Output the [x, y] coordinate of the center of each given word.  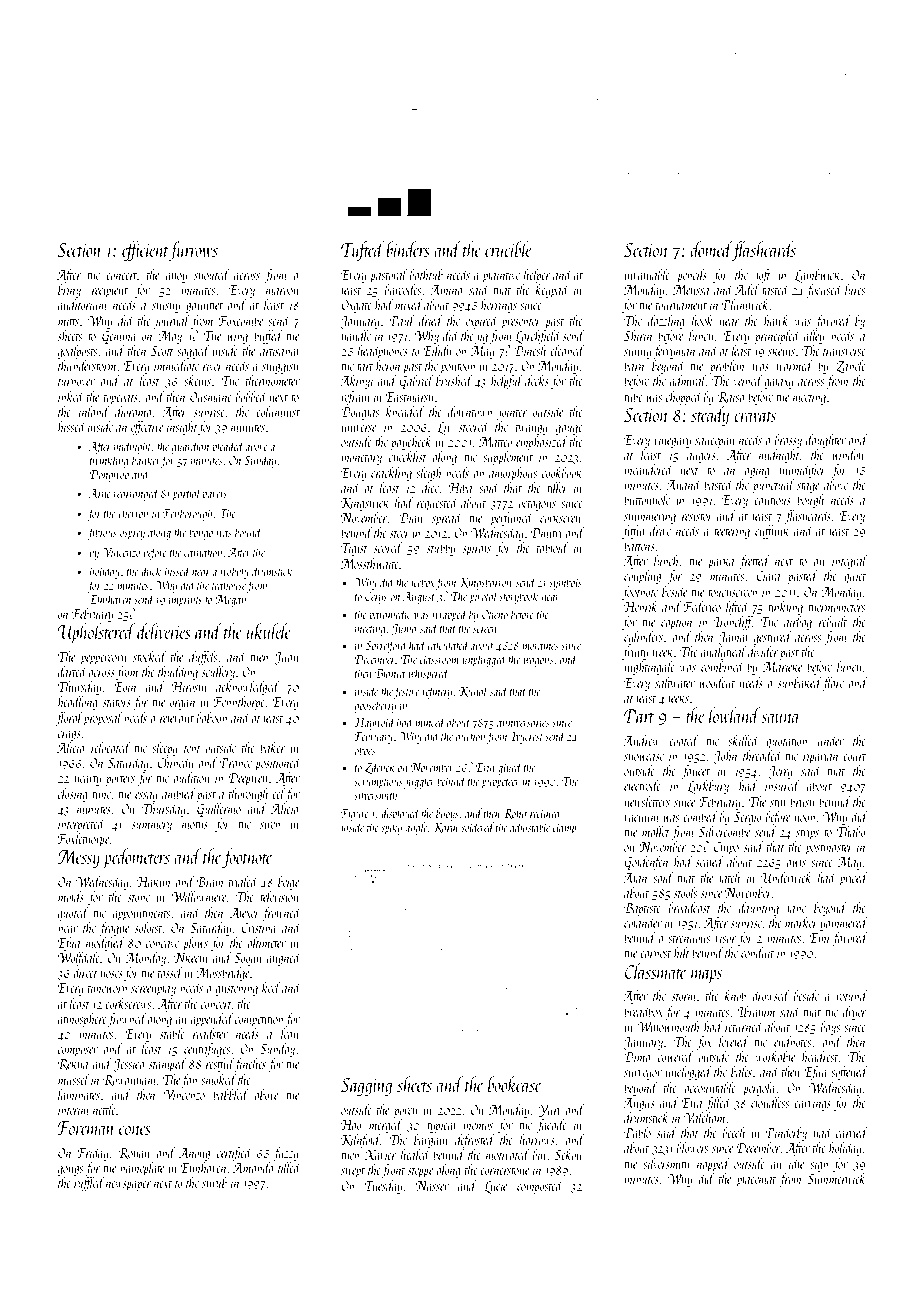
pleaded [228, 447]
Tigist [354, 549]
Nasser [432, 1186]
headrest [820, 1056]
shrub [214, 1182]
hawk [776, 320]
